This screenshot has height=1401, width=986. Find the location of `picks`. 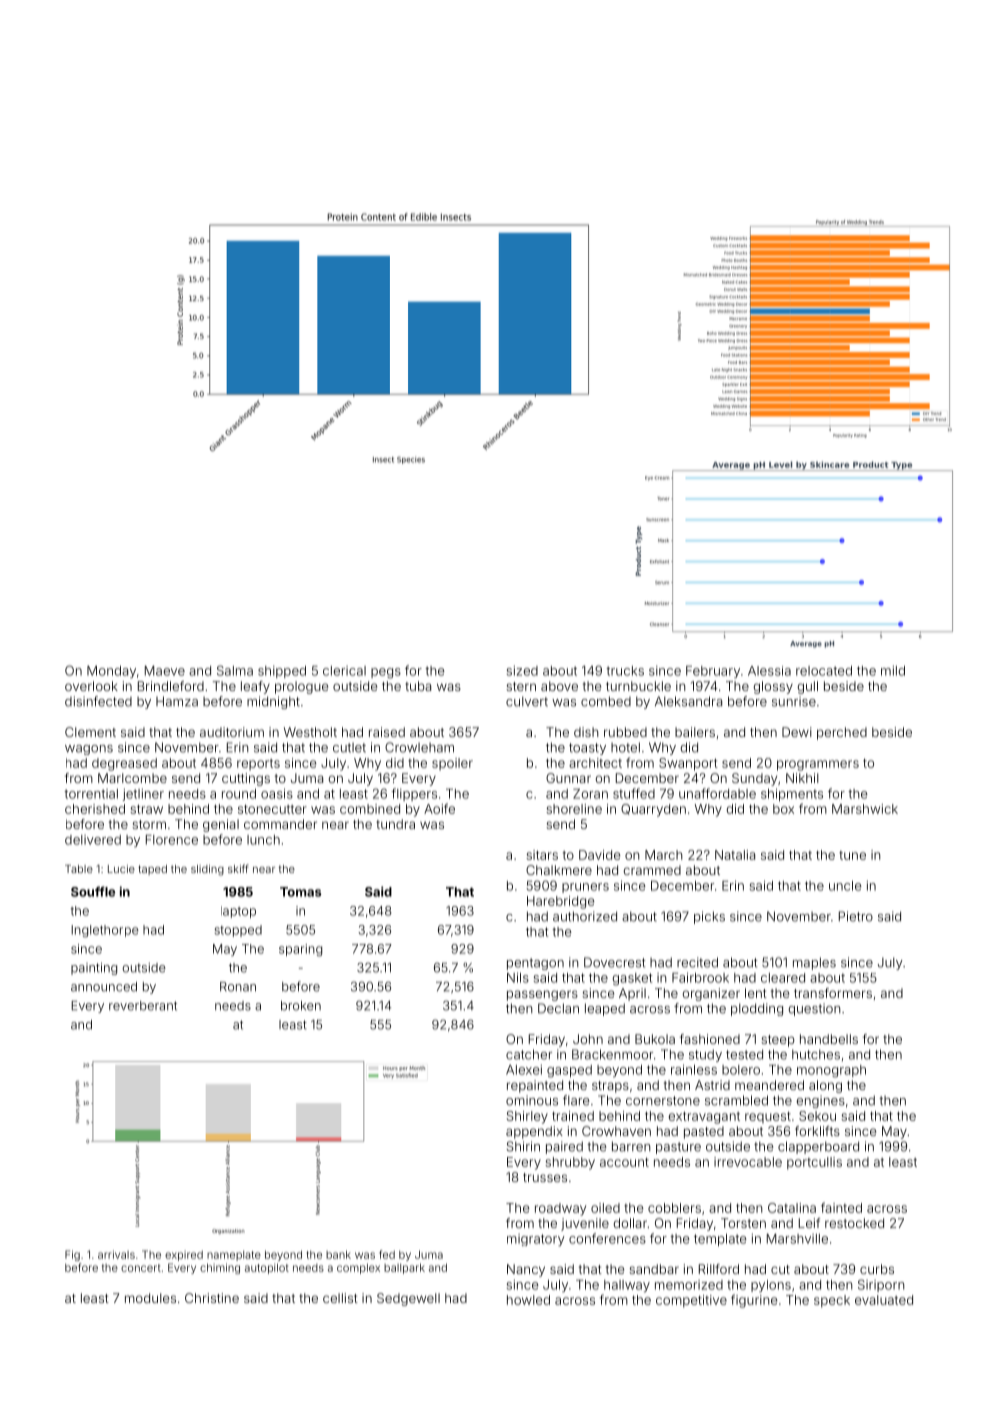

picks is located at coordinates (709, 917).
